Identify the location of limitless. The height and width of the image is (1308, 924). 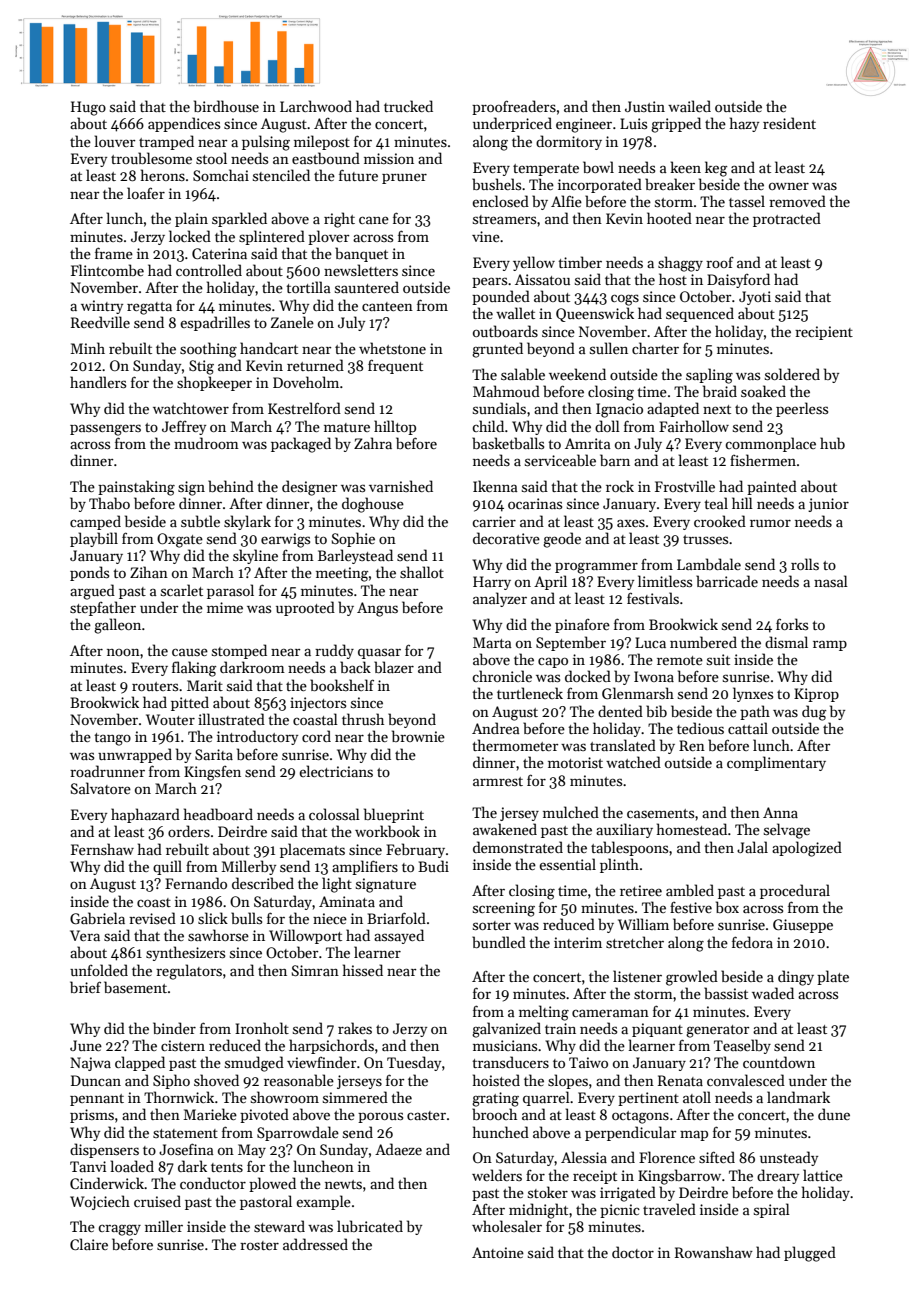
(665, 581).
